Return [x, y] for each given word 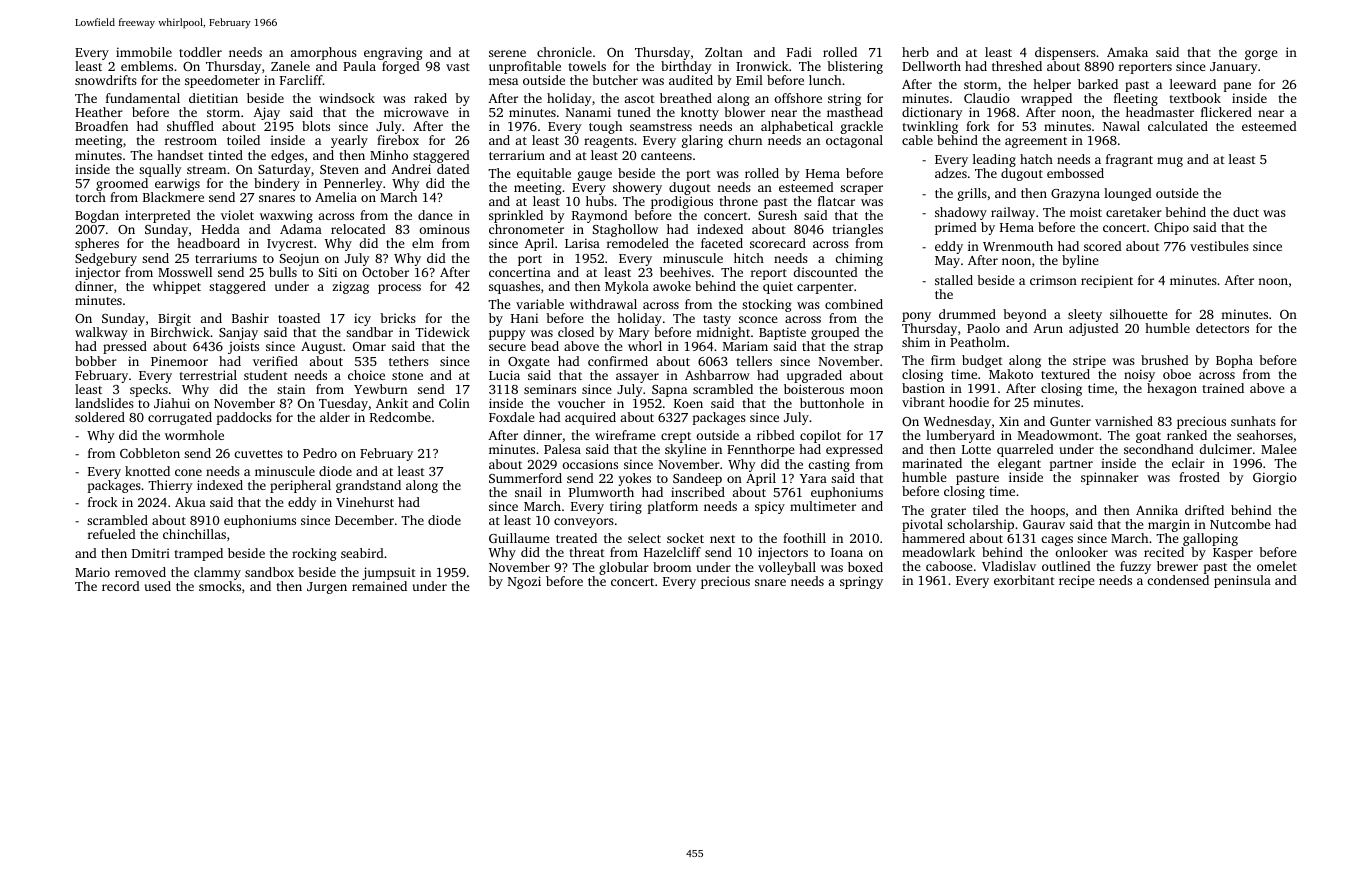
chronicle [564, 52]
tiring [626, 507]
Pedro [320, 453]
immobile [144, 52]
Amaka [1127, 52]
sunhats [1253, 421]
